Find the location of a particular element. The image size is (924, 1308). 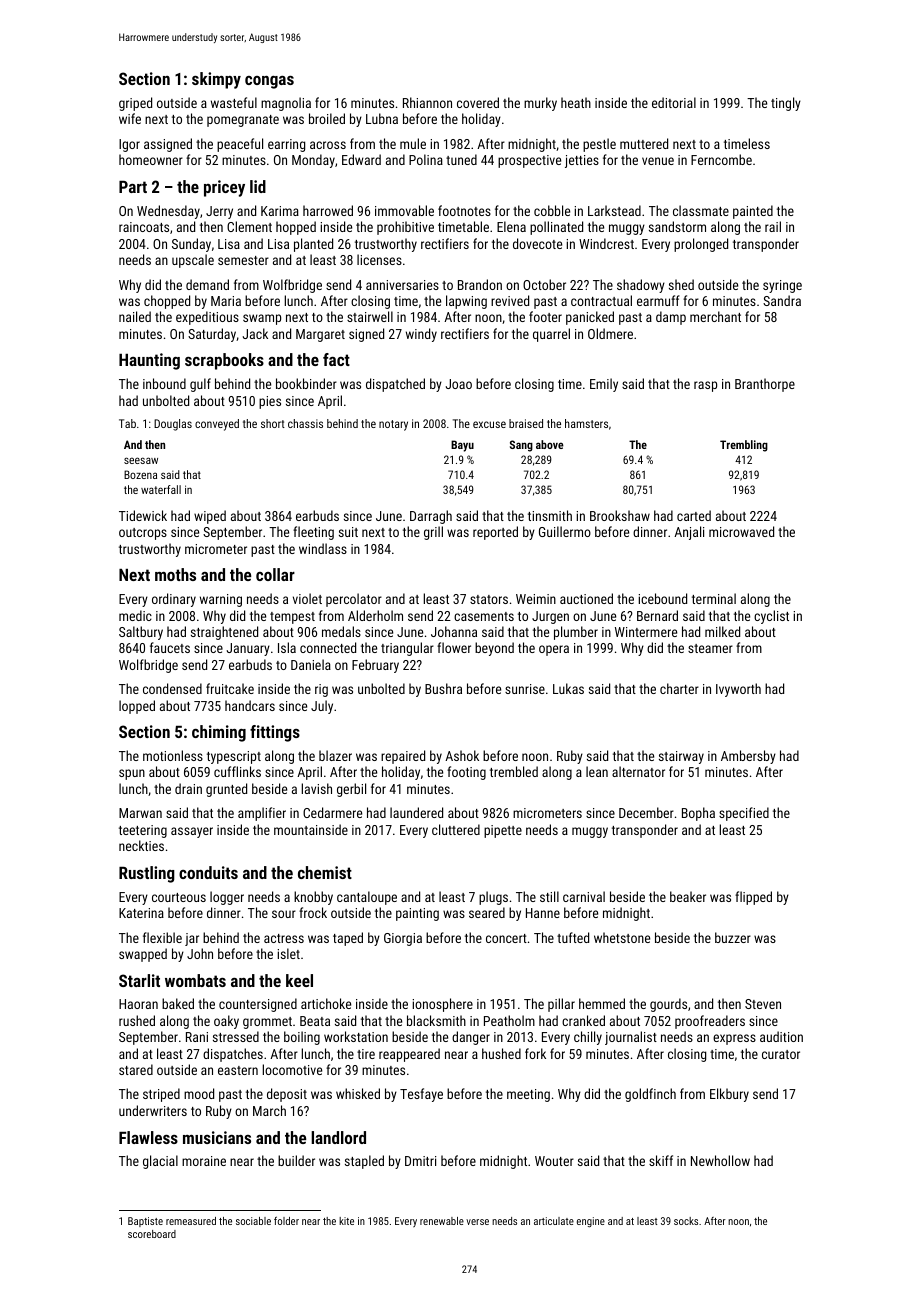

griped is located at coordinates (135, 104).
